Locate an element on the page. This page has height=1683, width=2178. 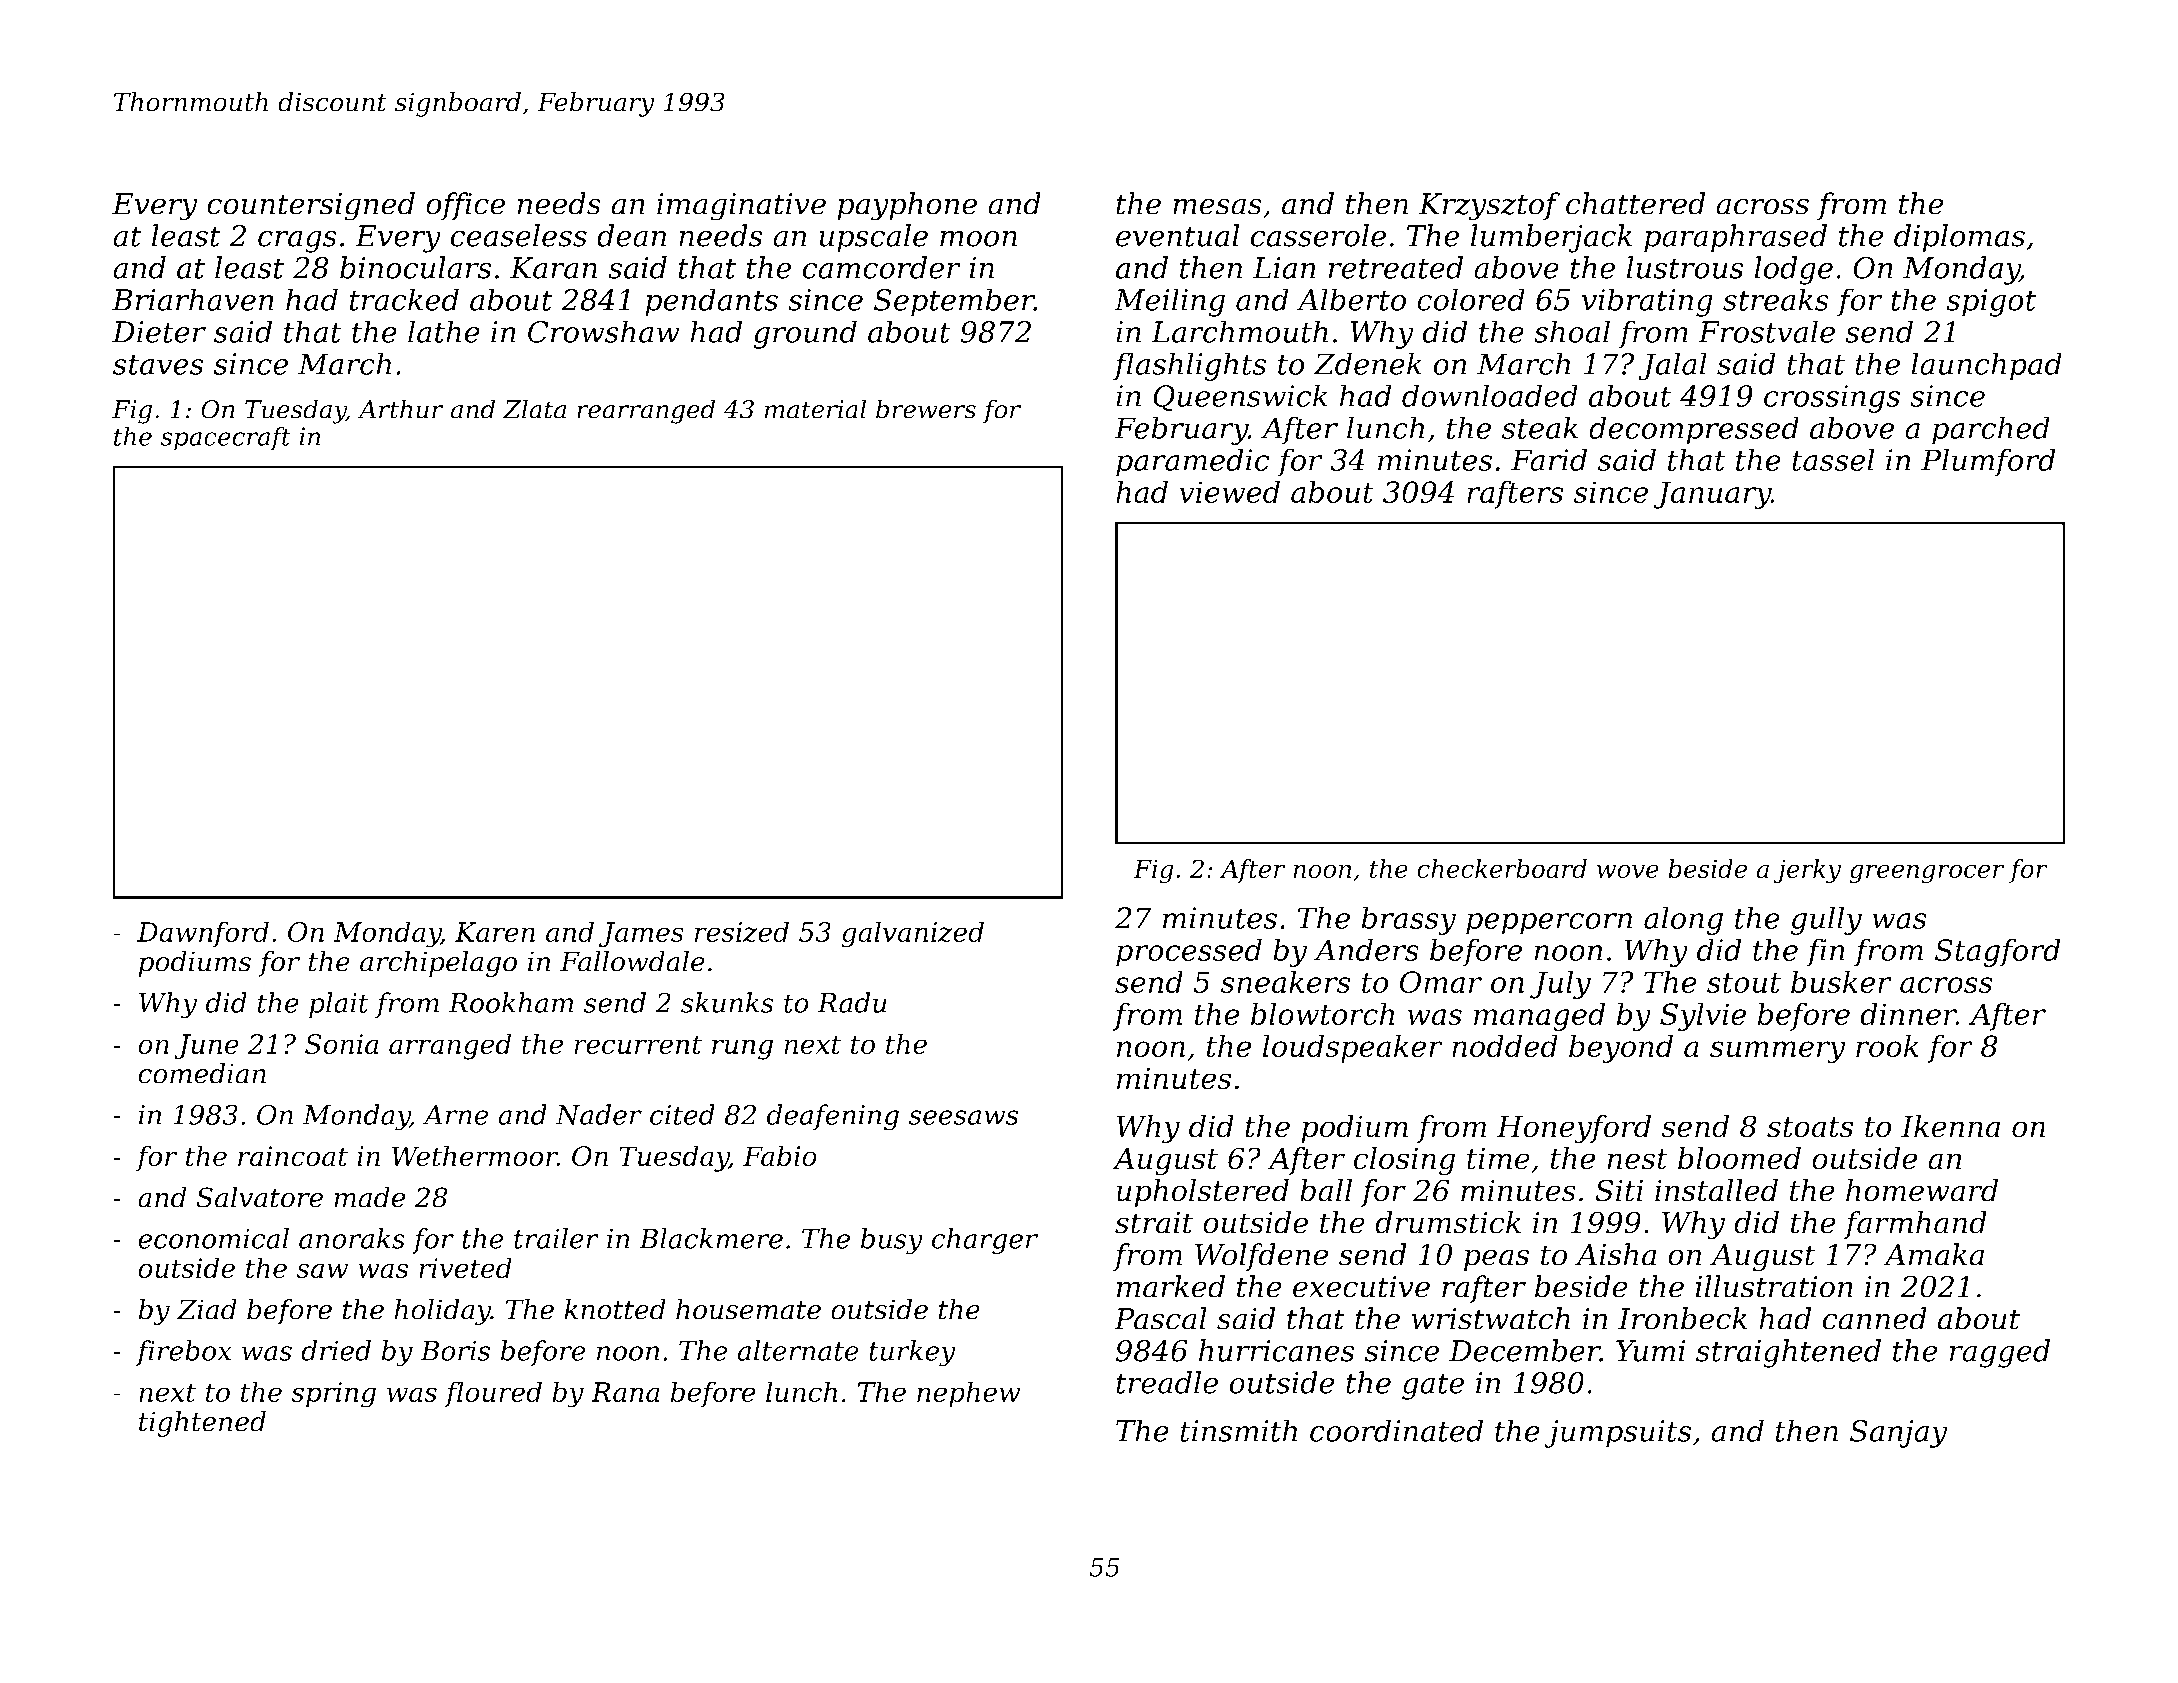
floured is located at coordinates (493, 1394).
